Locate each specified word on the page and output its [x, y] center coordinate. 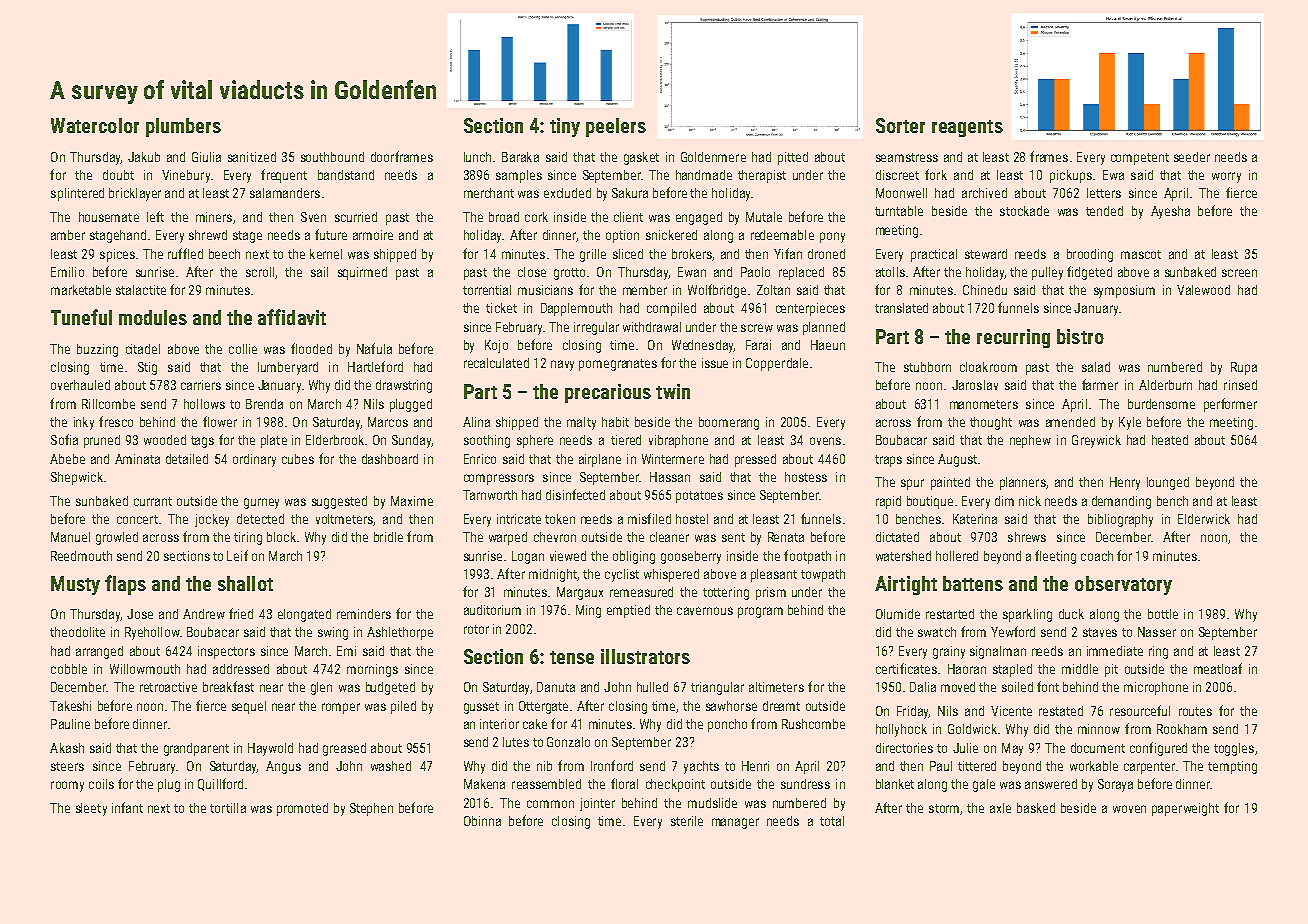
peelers [616, 127]
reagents [967, 128]
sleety [91, 809]
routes [1195, 711]
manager [735, 823]
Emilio [67, 272]
